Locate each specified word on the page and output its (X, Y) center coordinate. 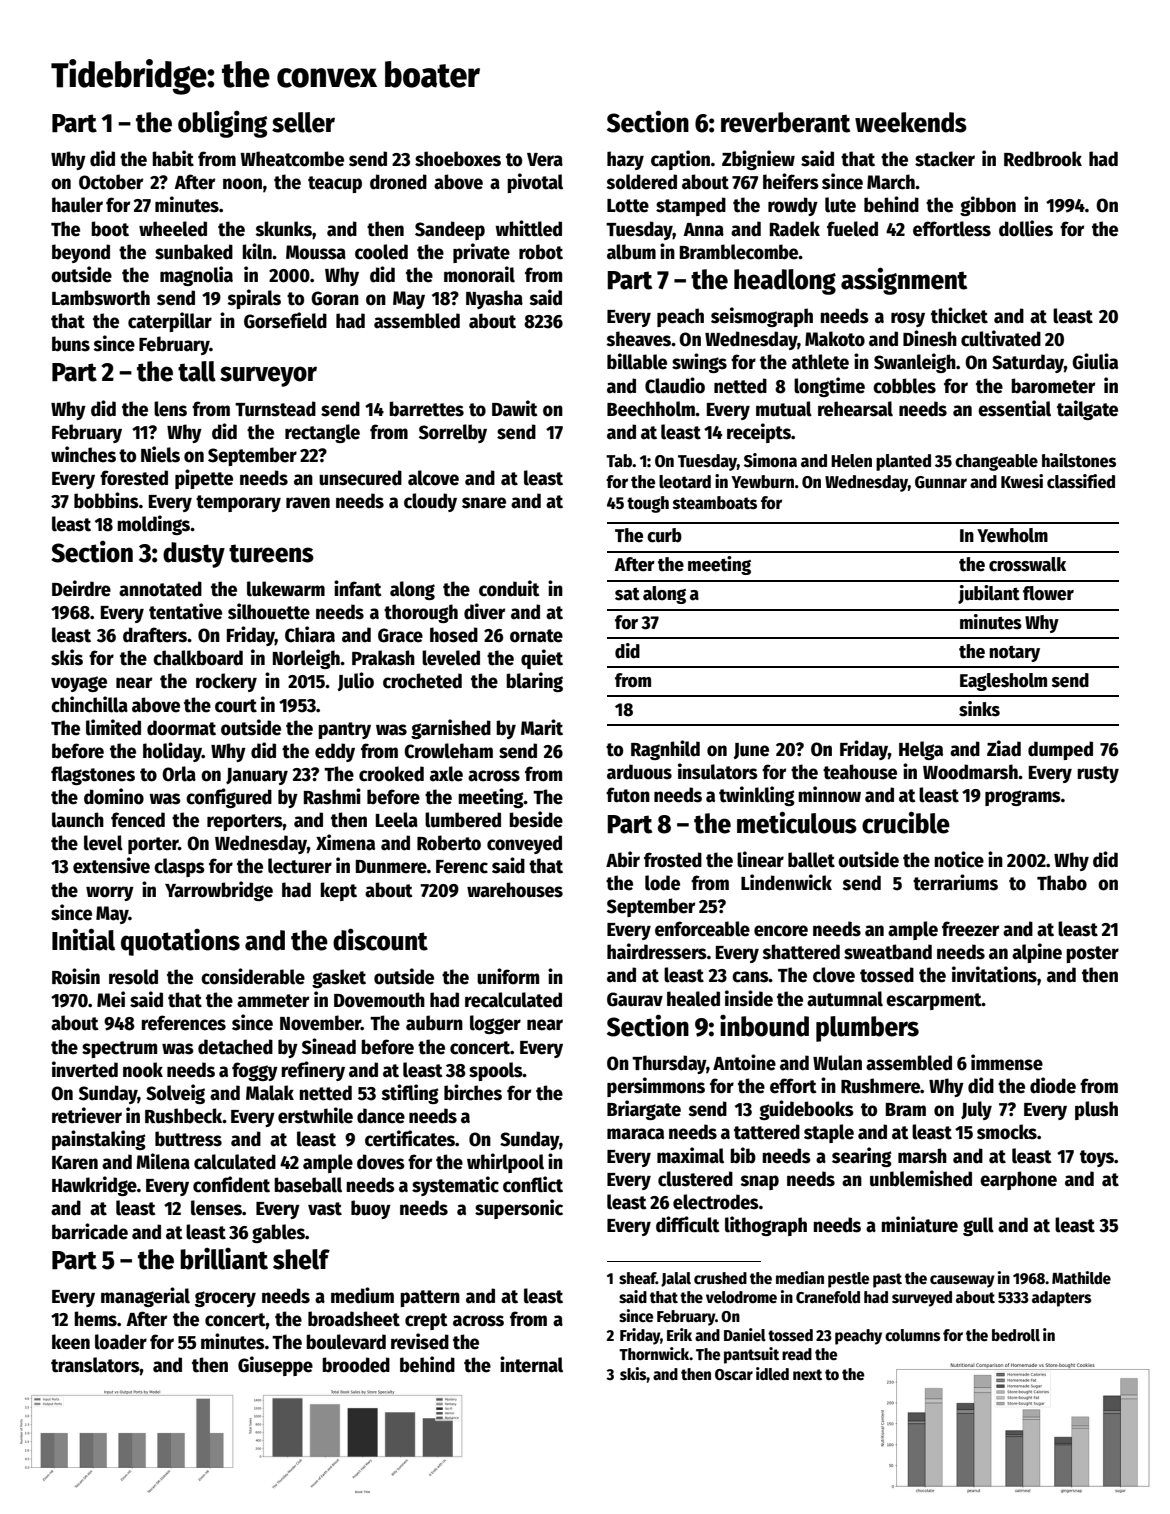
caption (680, 160)
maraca (635, 1134)
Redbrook (1043, 159)
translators (95, 1365)
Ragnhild (665, 750)
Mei (111, 999)
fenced (138, 820)
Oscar (734, 1374)
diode (1053, 1085)
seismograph (762, 317)
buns (71, 344)
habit (173, 158)
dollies (1026, 228)
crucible (906, 822)
